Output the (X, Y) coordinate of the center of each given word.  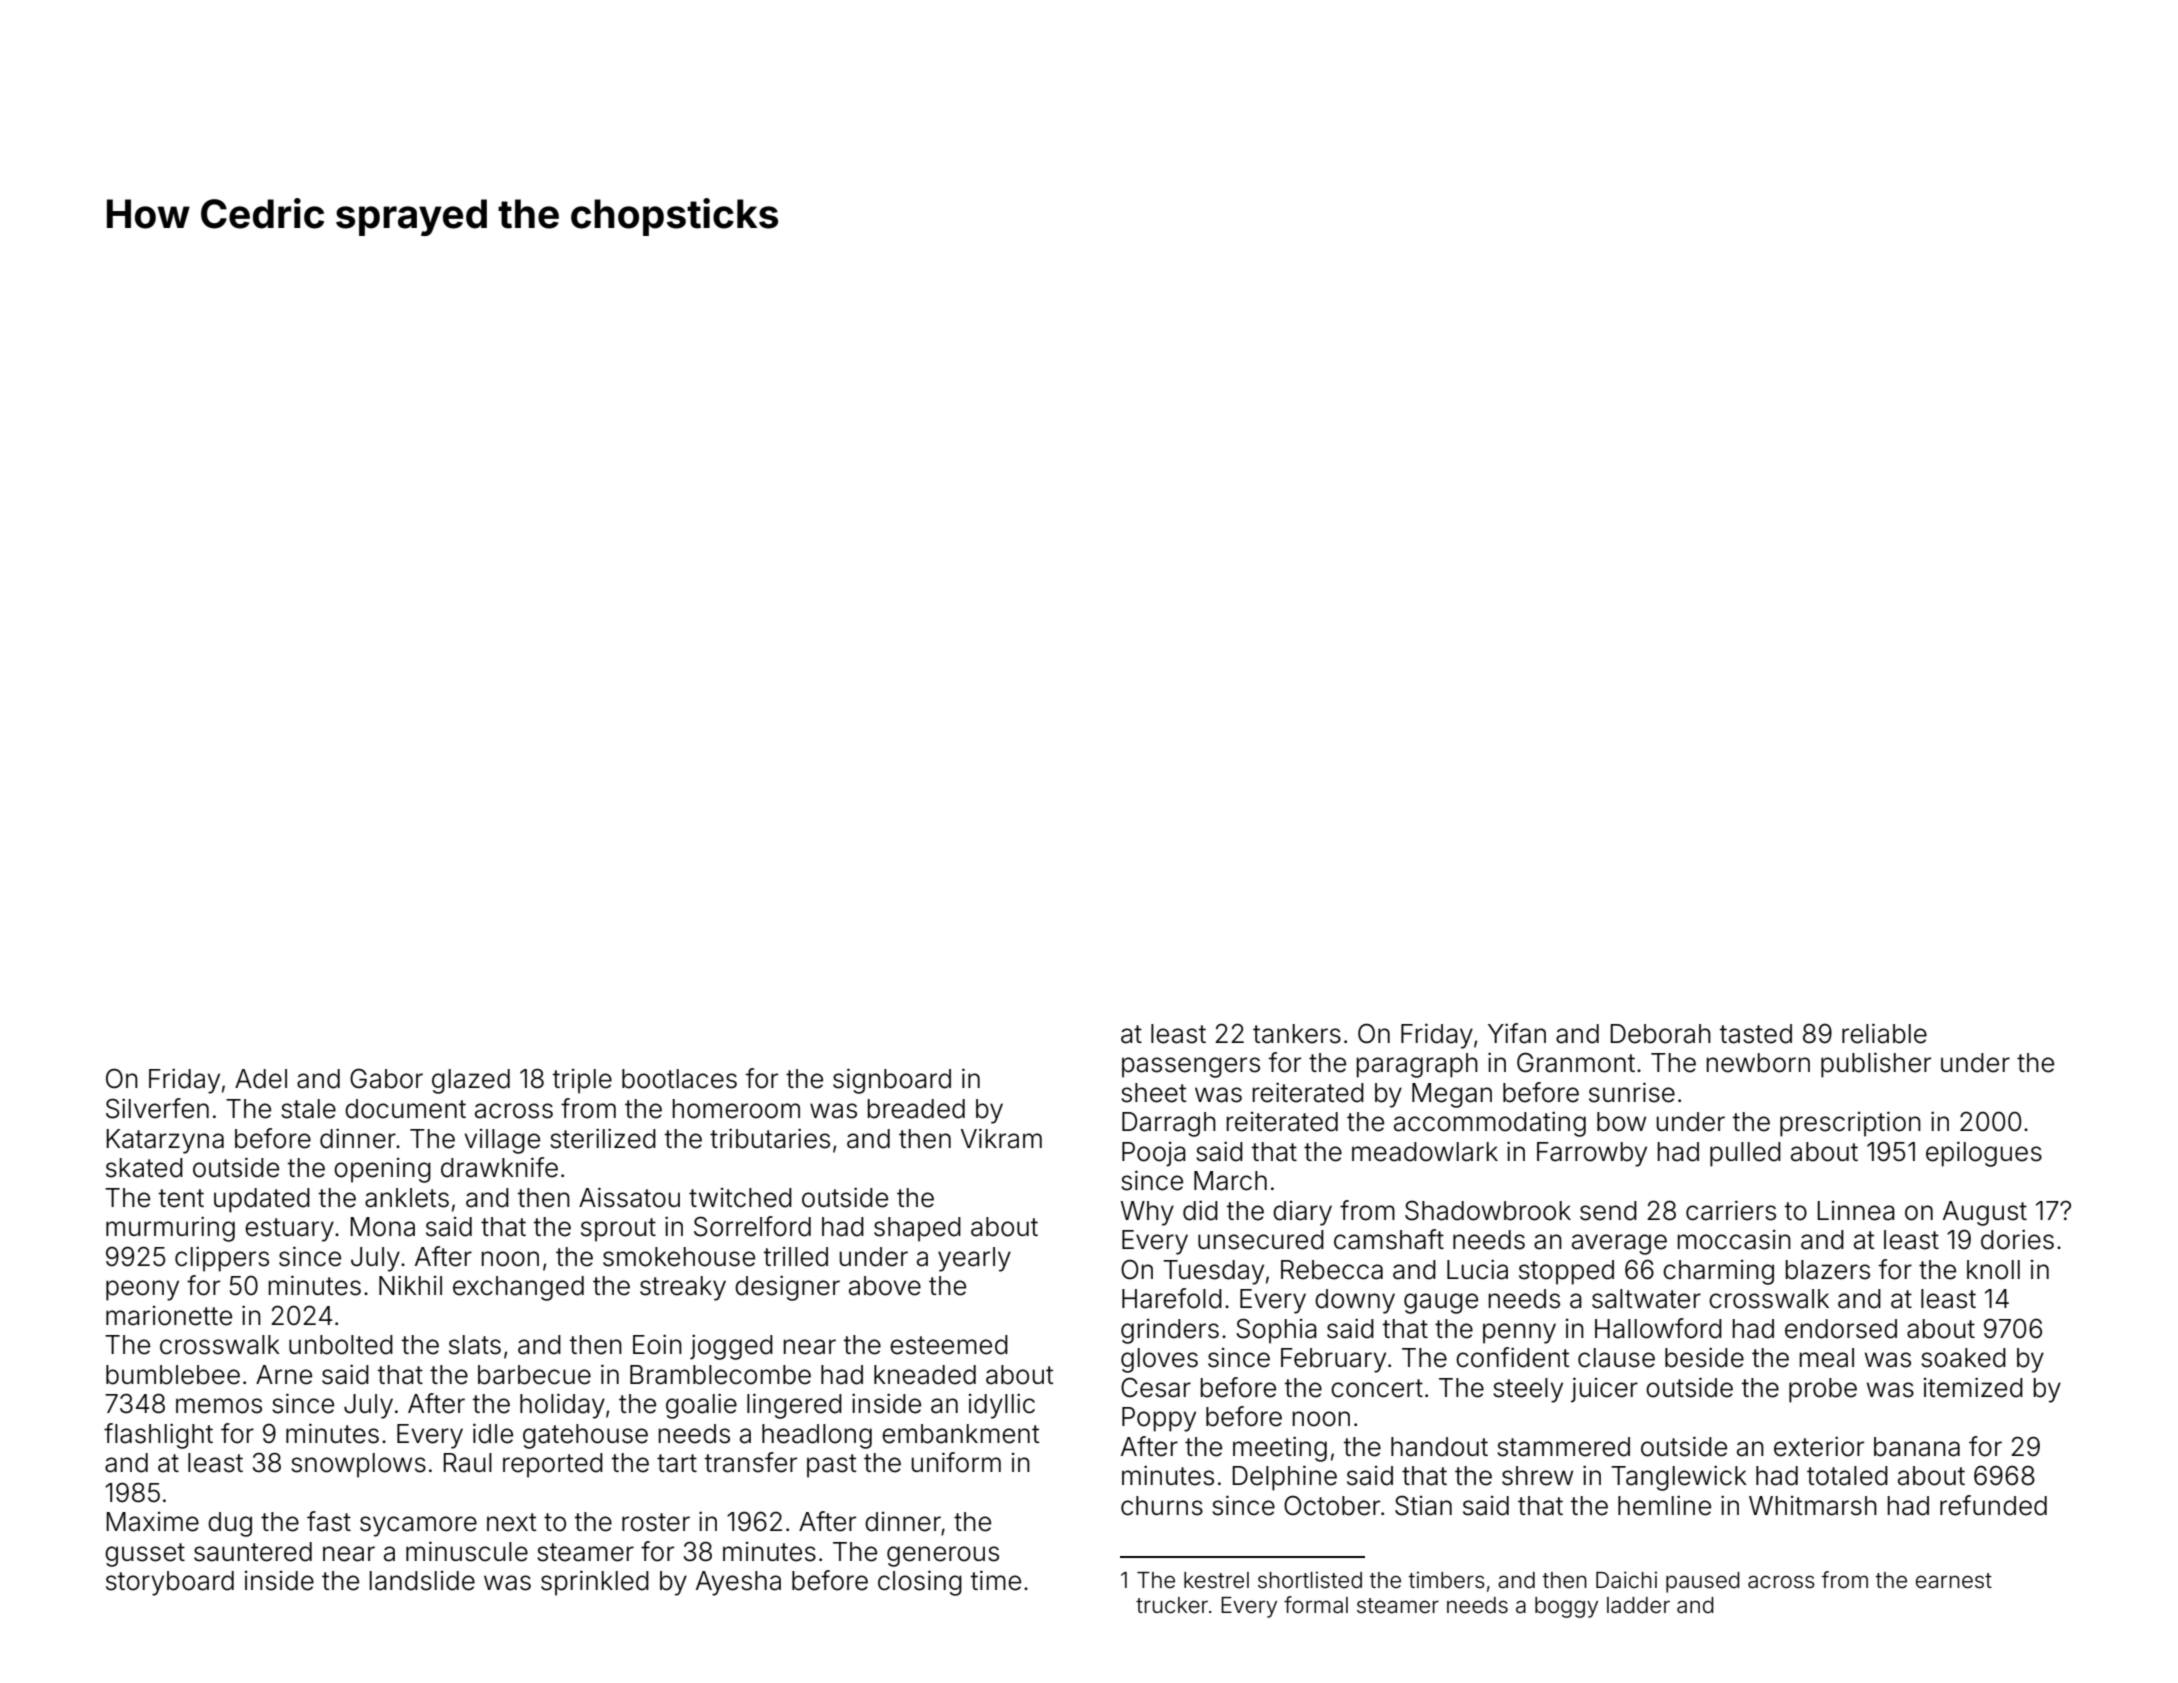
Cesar (1156, 1387)
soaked (1963, 1358)
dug (230, 1524)
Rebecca (1332, 1270)
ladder (1638, 1605)
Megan (1452, 1095)
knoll (1993, 1270)
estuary (289, 1230)
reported (553, 1465)
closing (920, 1583)
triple (582, 1081)
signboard (892, 1081)
